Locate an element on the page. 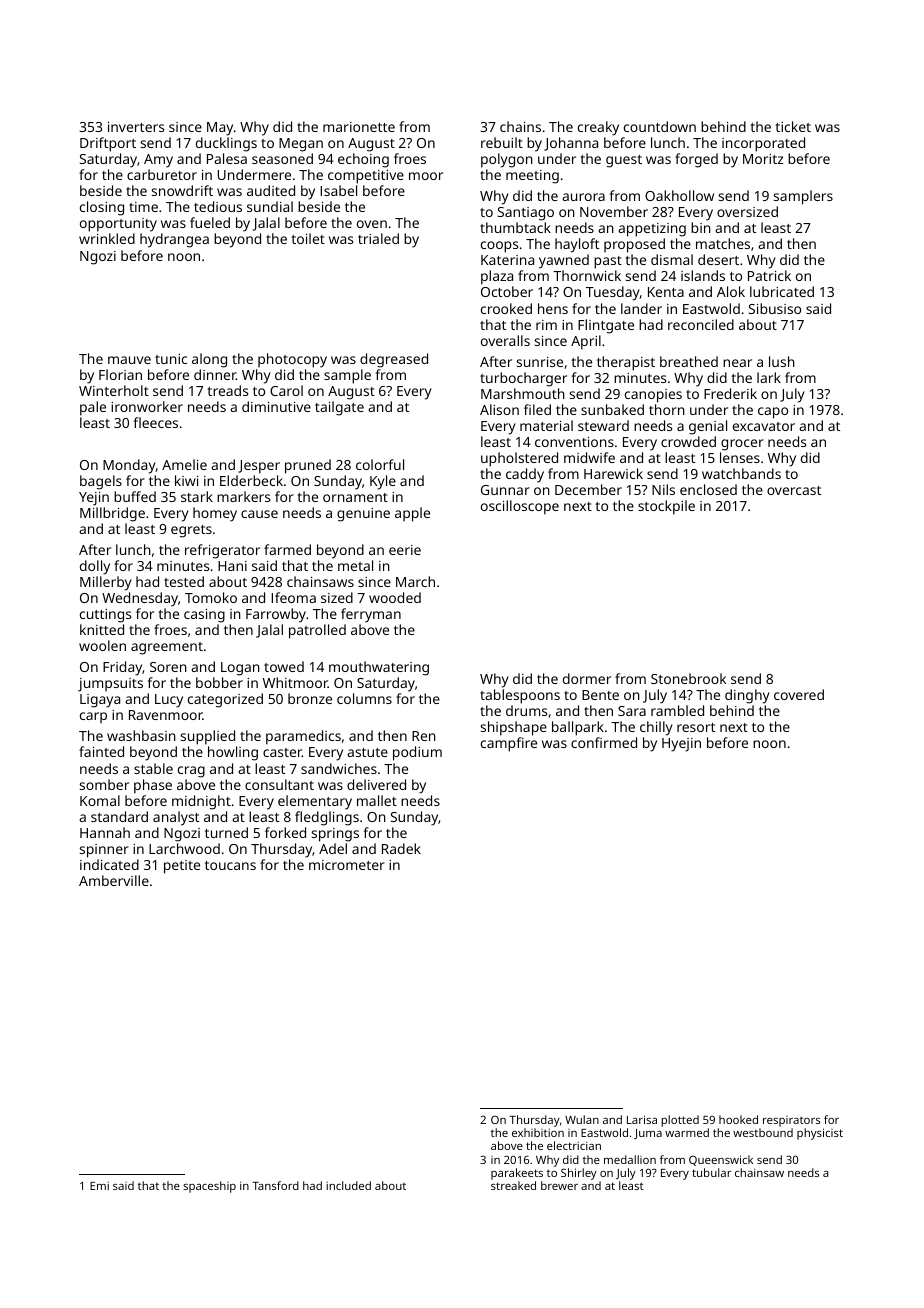 The width and height of the page is (924, 1308). resort is located at coordinates (696, 727).
